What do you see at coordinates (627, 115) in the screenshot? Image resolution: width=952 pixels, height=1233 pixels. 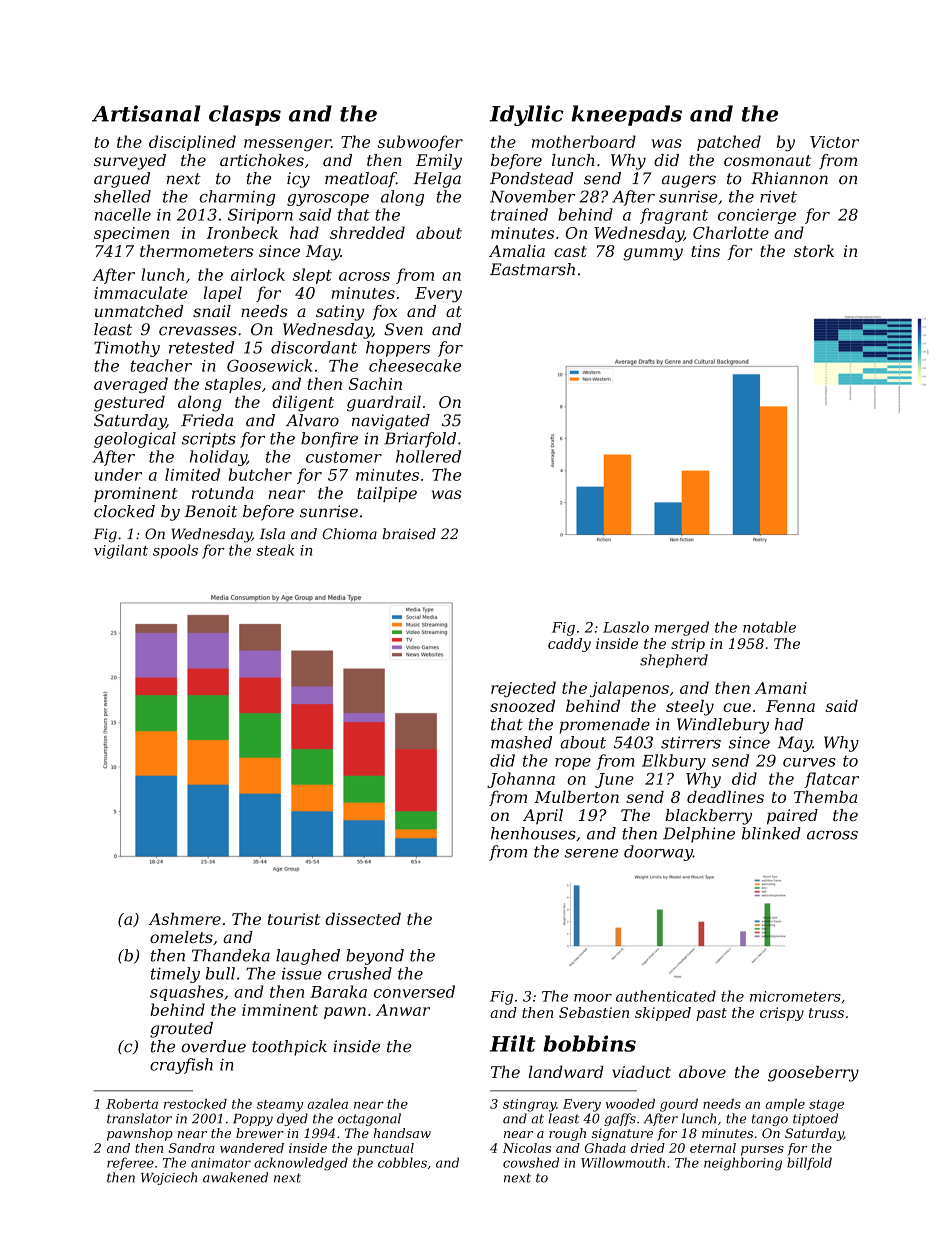 I see `kneepads` at bounding box center [627, 115].
